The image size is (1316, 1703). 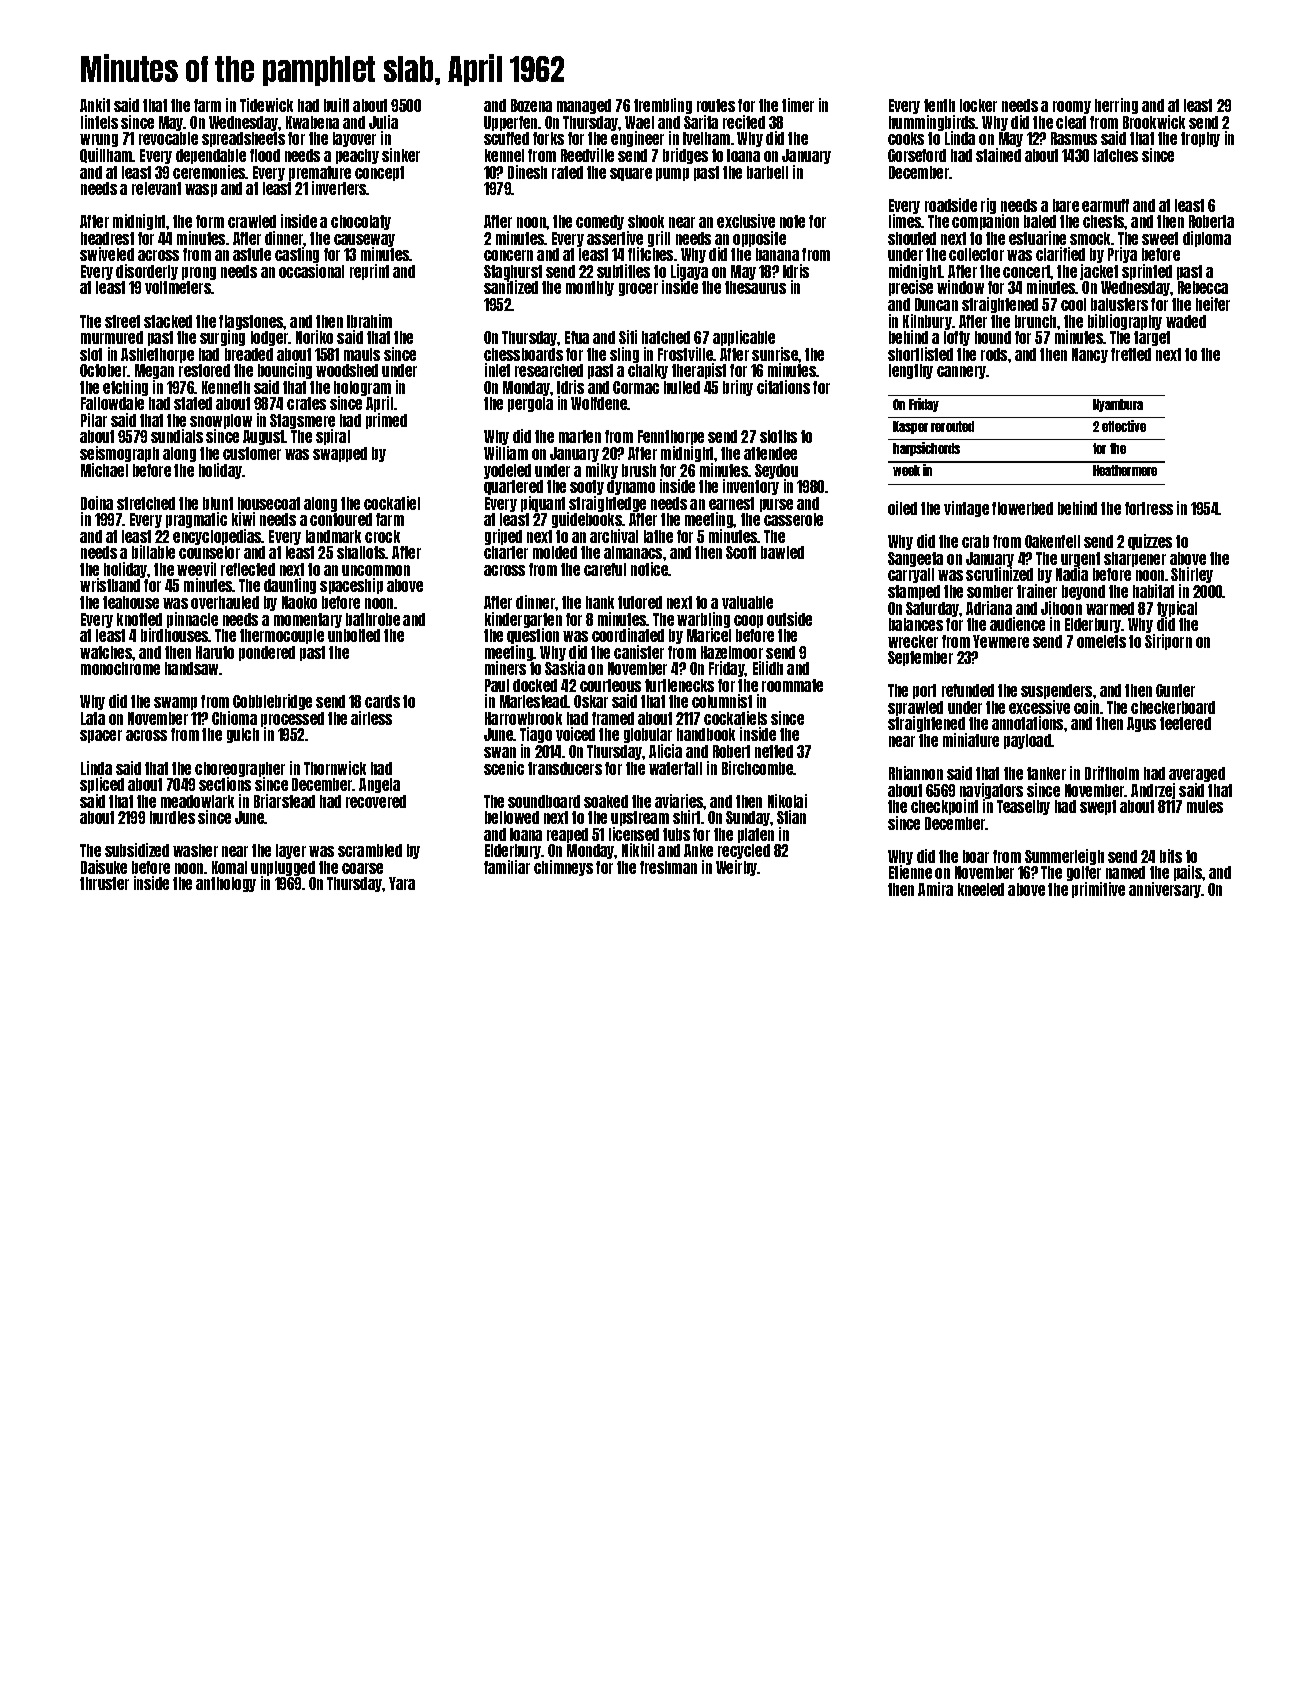 I want to click on dependable, so click(x=211, y=156).
